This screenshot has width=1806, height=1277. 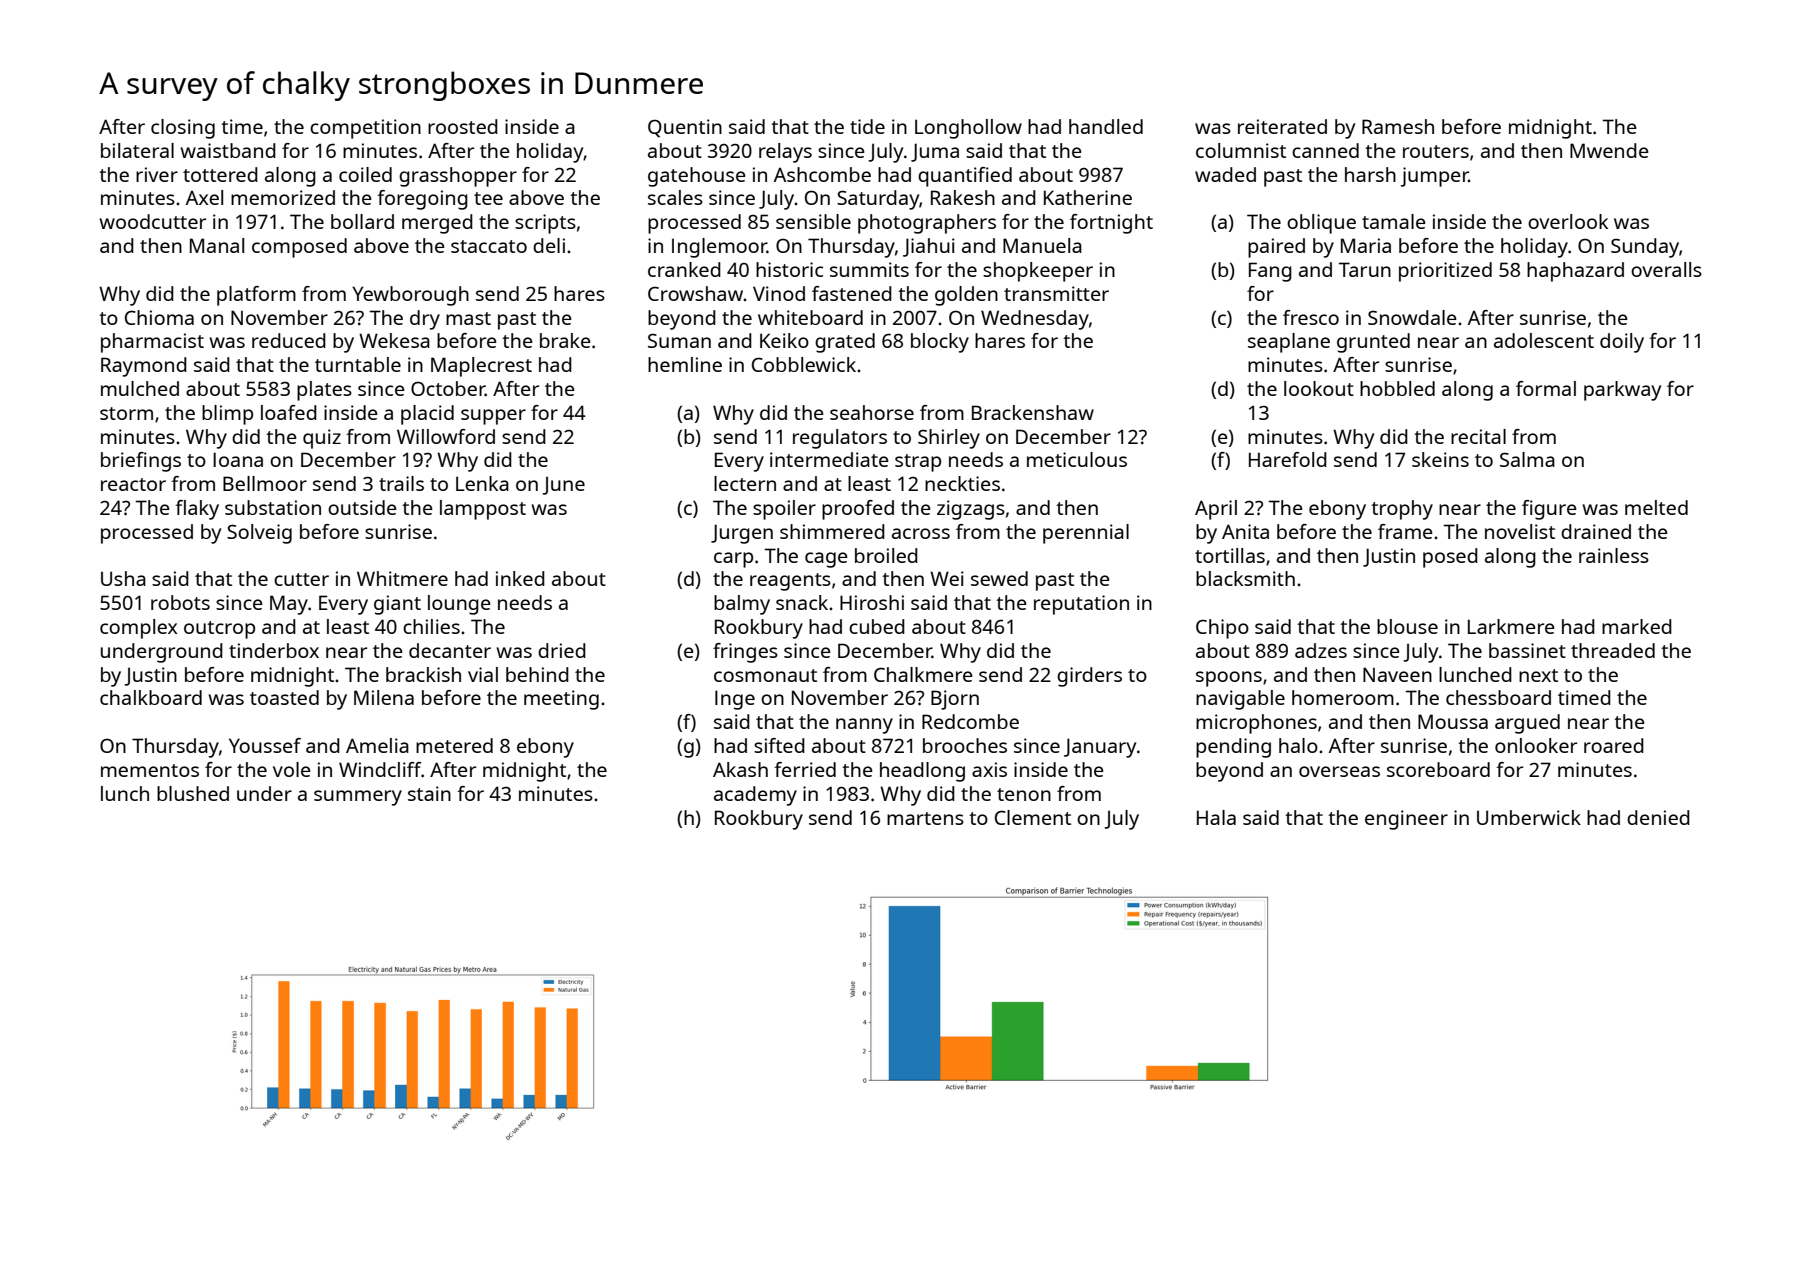 What do you see at coordinates (463, 126) in the screenshot?
I see `roosted` at bounding box center [463, 126].
